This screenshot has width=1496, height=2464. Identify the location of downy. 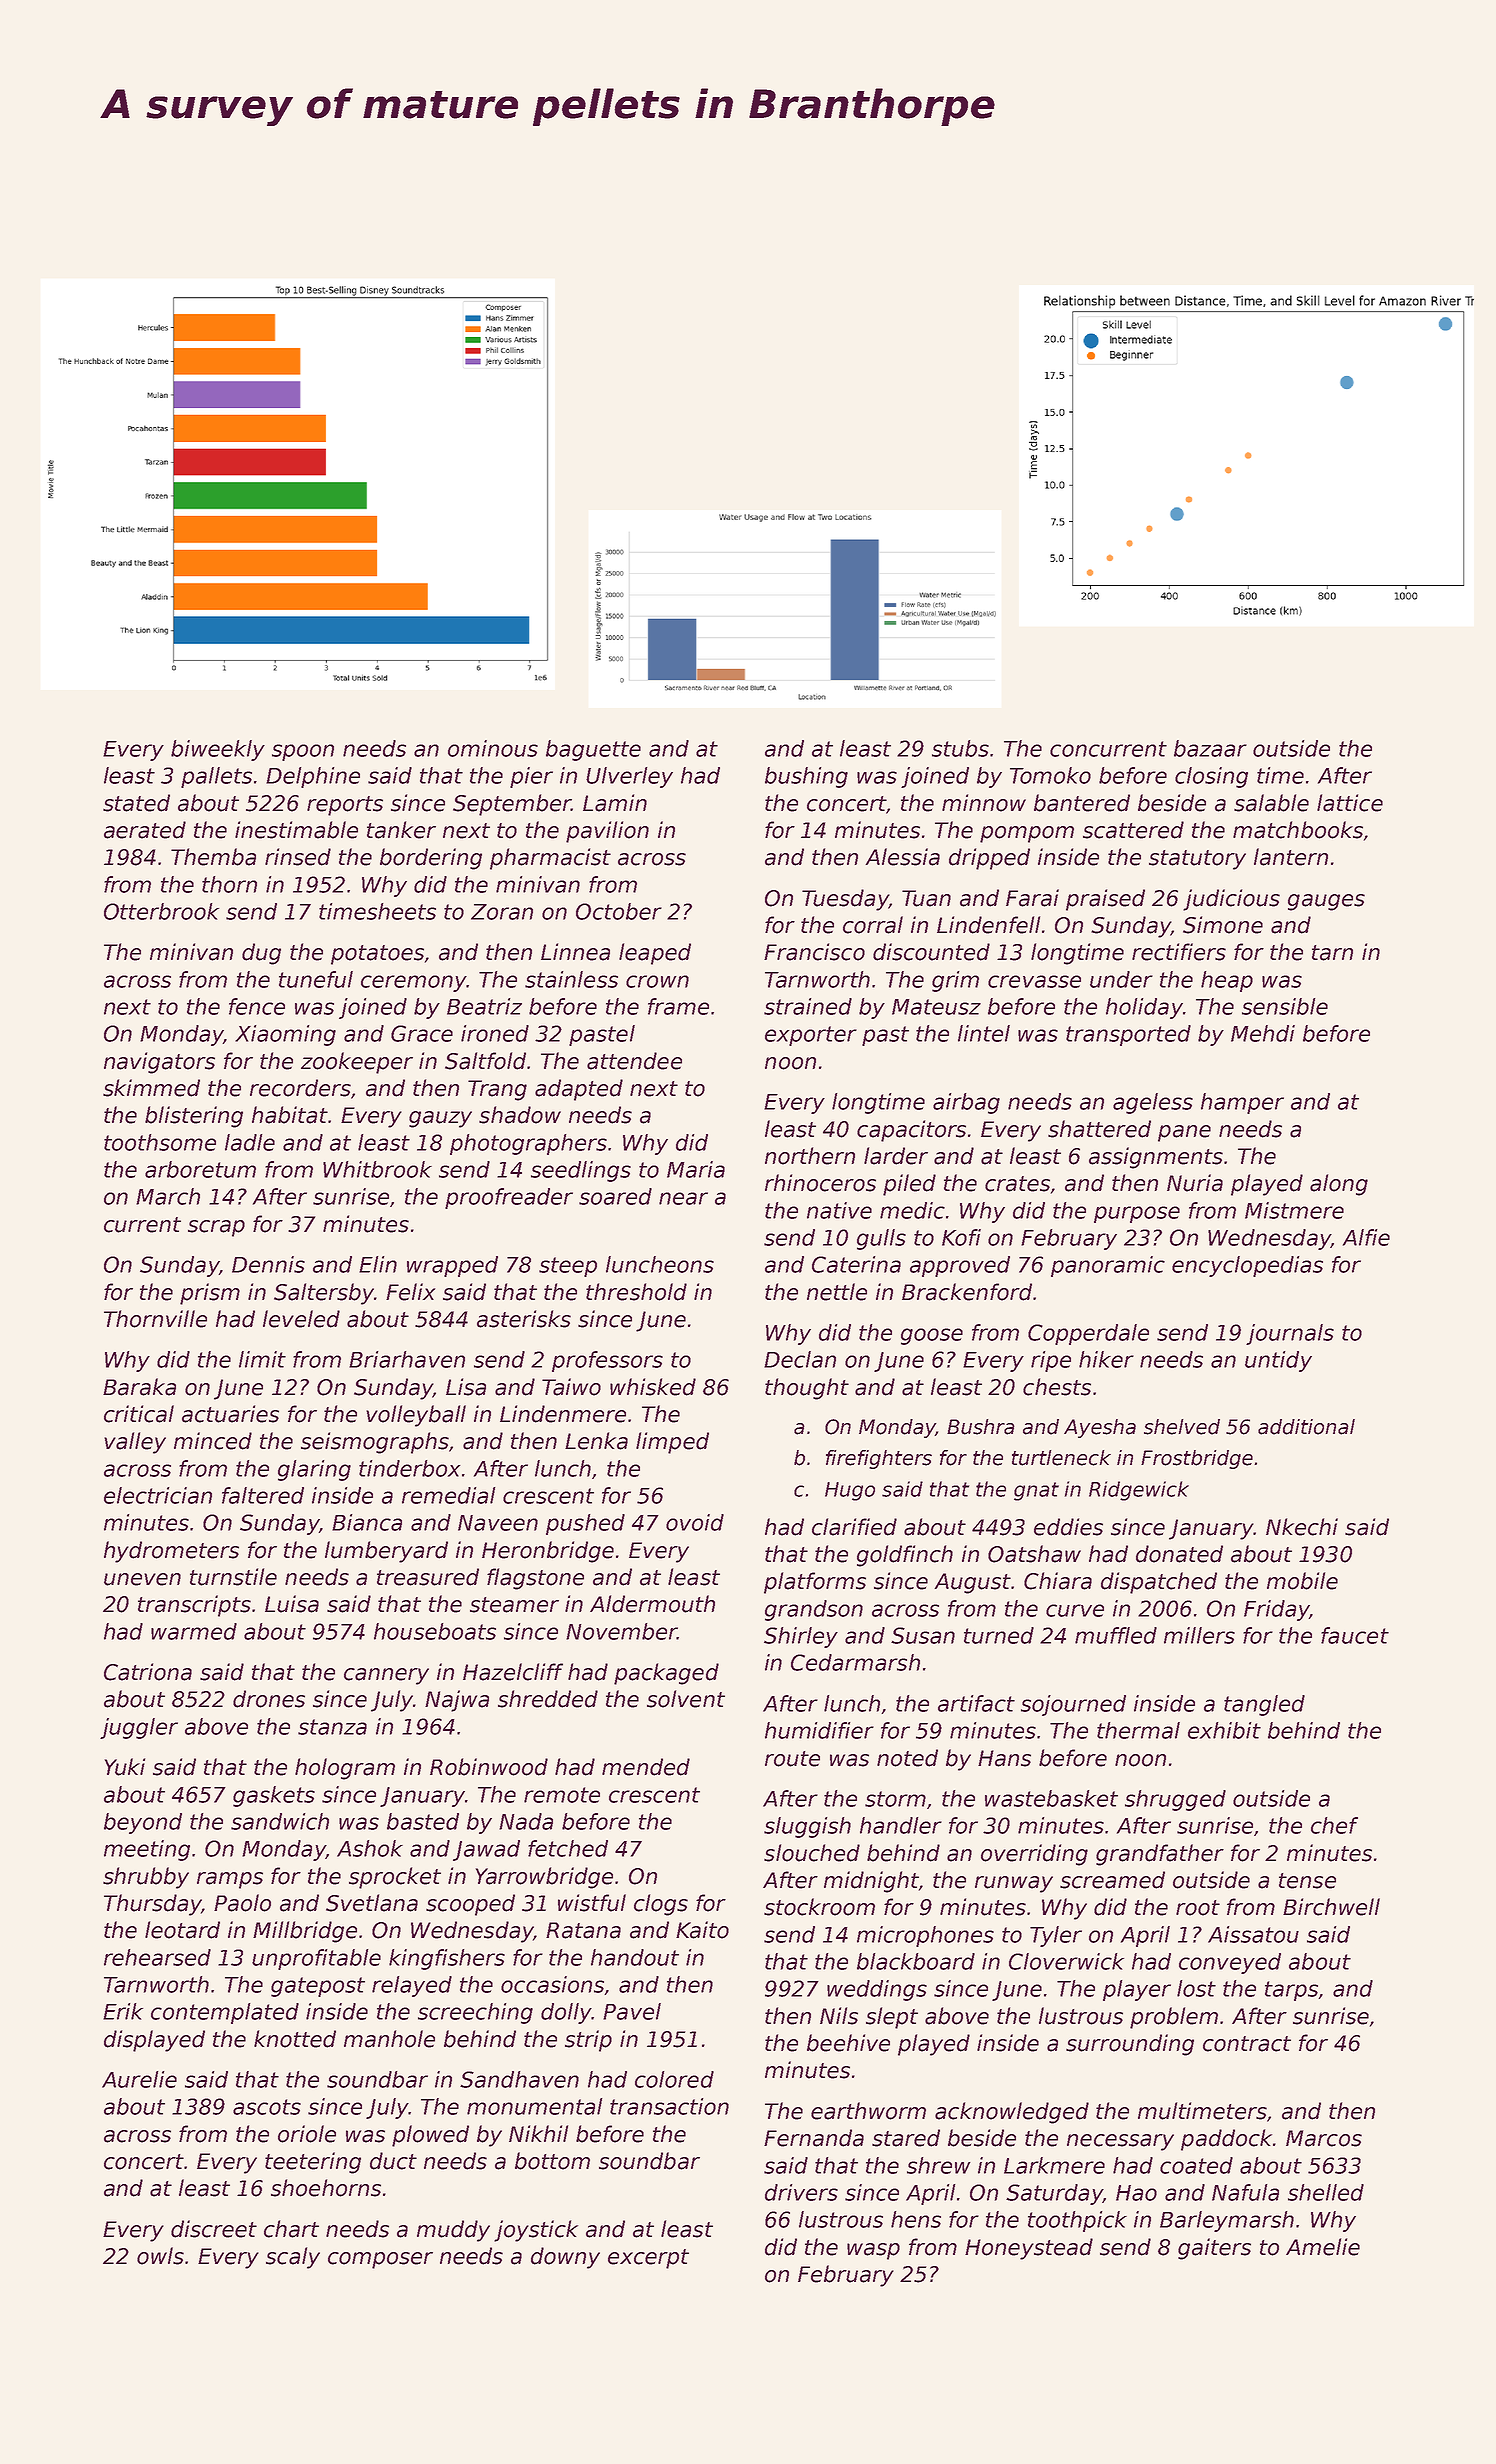
(565, 2258).
